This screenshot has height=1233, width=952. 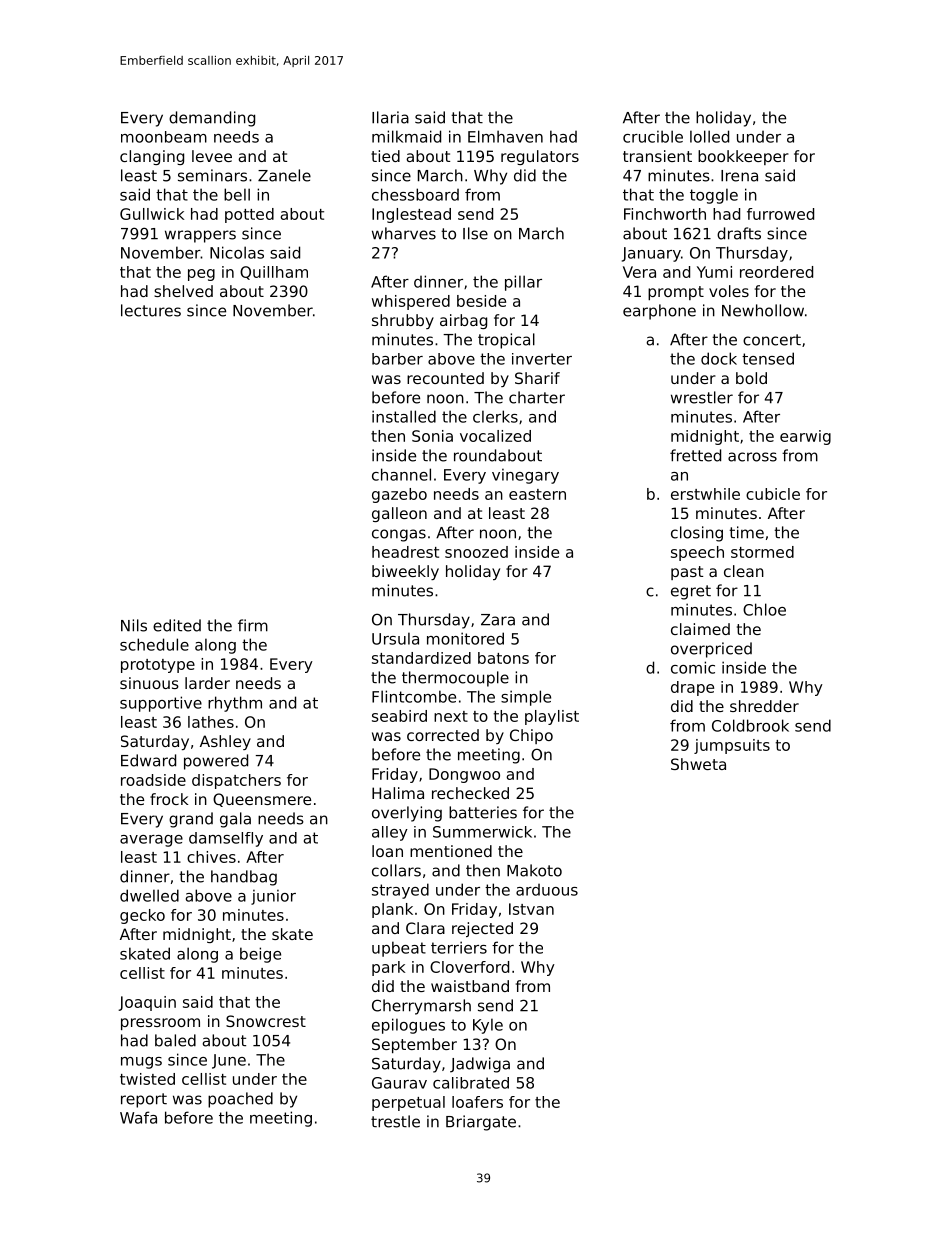 What do you see at coordinates (240, 1100) in the screenshot?
I see `poached` at bounding box center [240, 1100].
